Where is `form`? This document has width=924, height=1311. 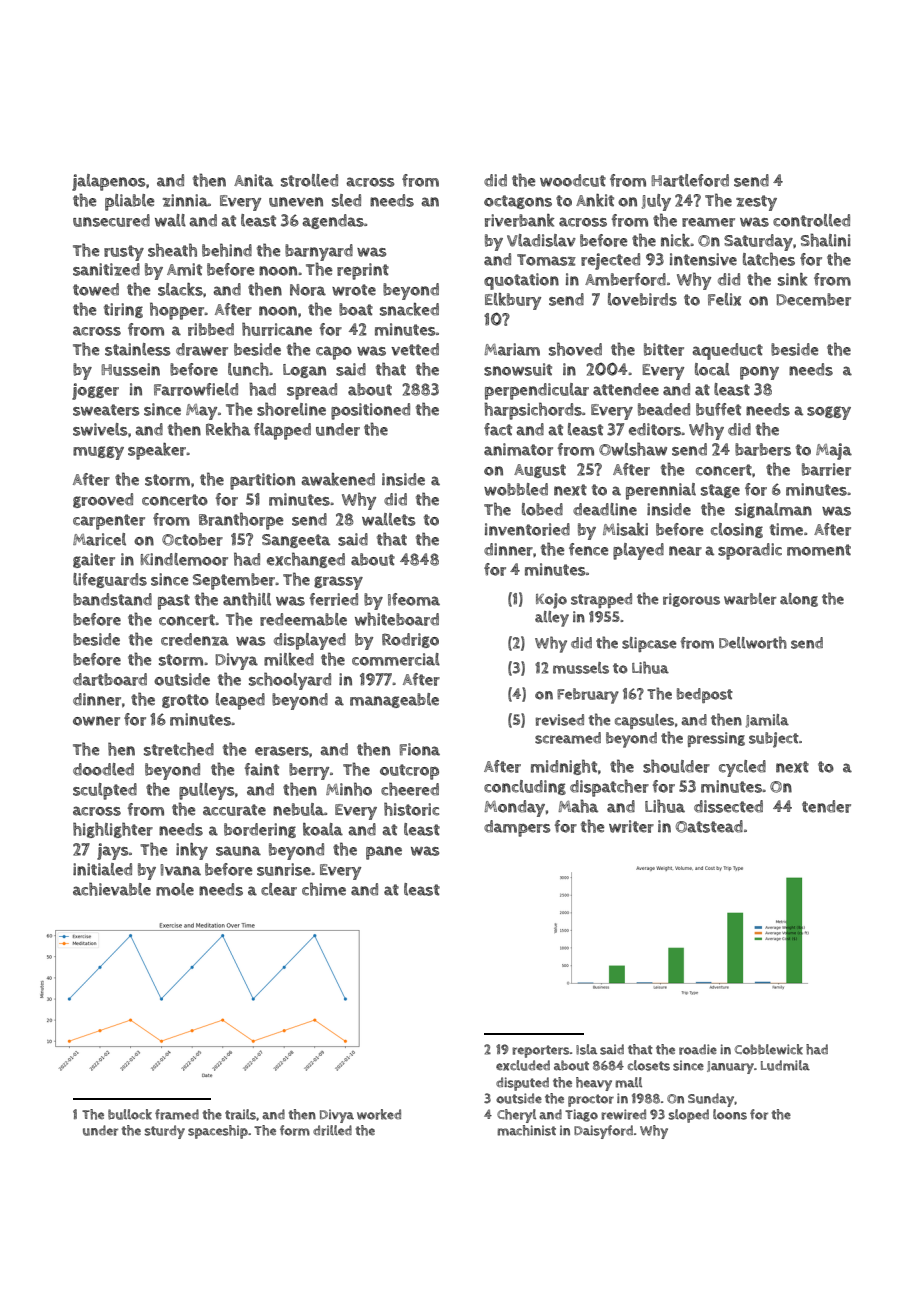 form is located at coordinates (295, 1130).
